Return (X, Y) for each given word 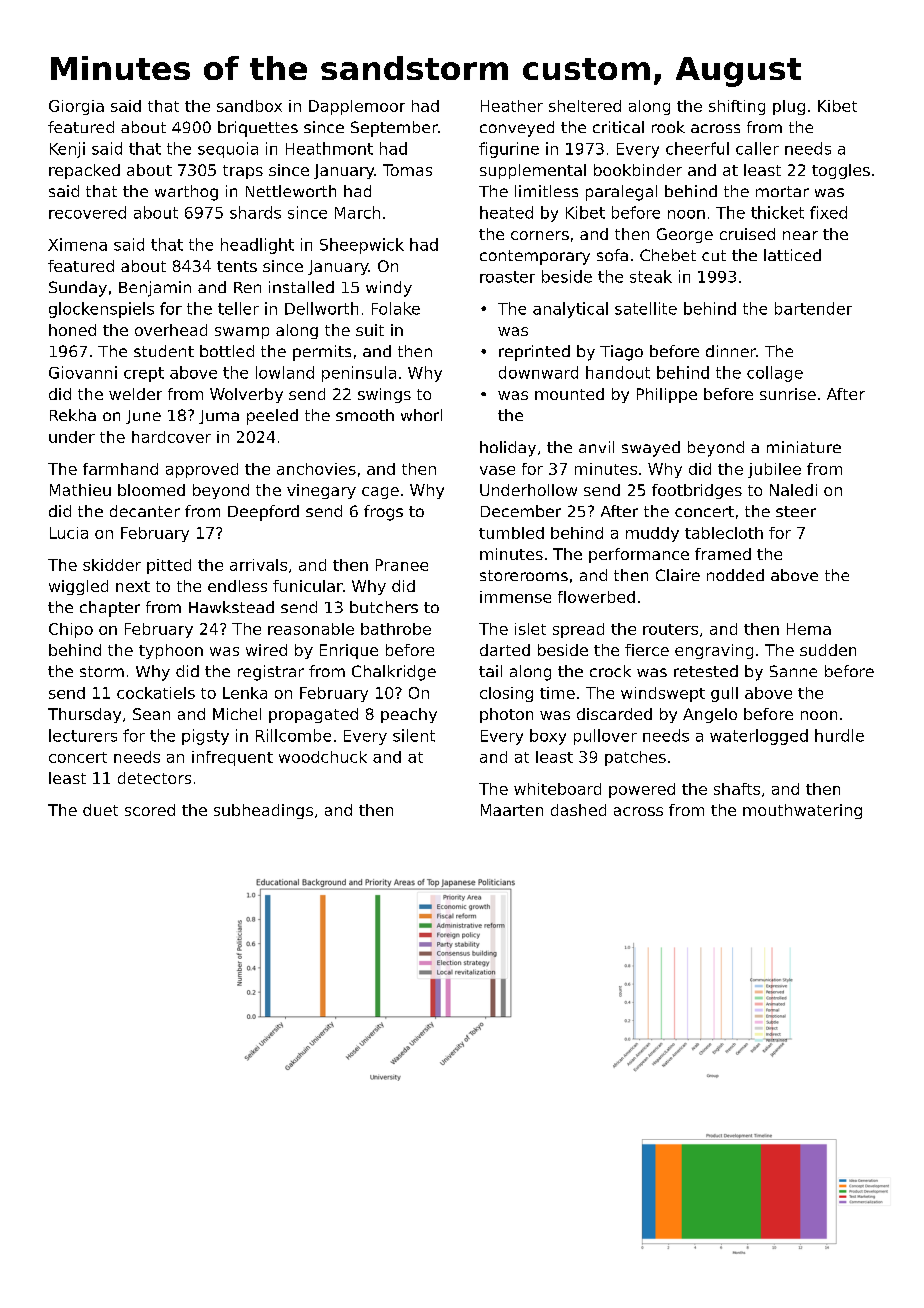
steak (651, 276)
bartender (813, 308)
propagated (313, 715)
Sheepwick (362, 246)
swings (384, 395)
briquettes (258, 129)
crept (144, 374)
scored (150, 810)
